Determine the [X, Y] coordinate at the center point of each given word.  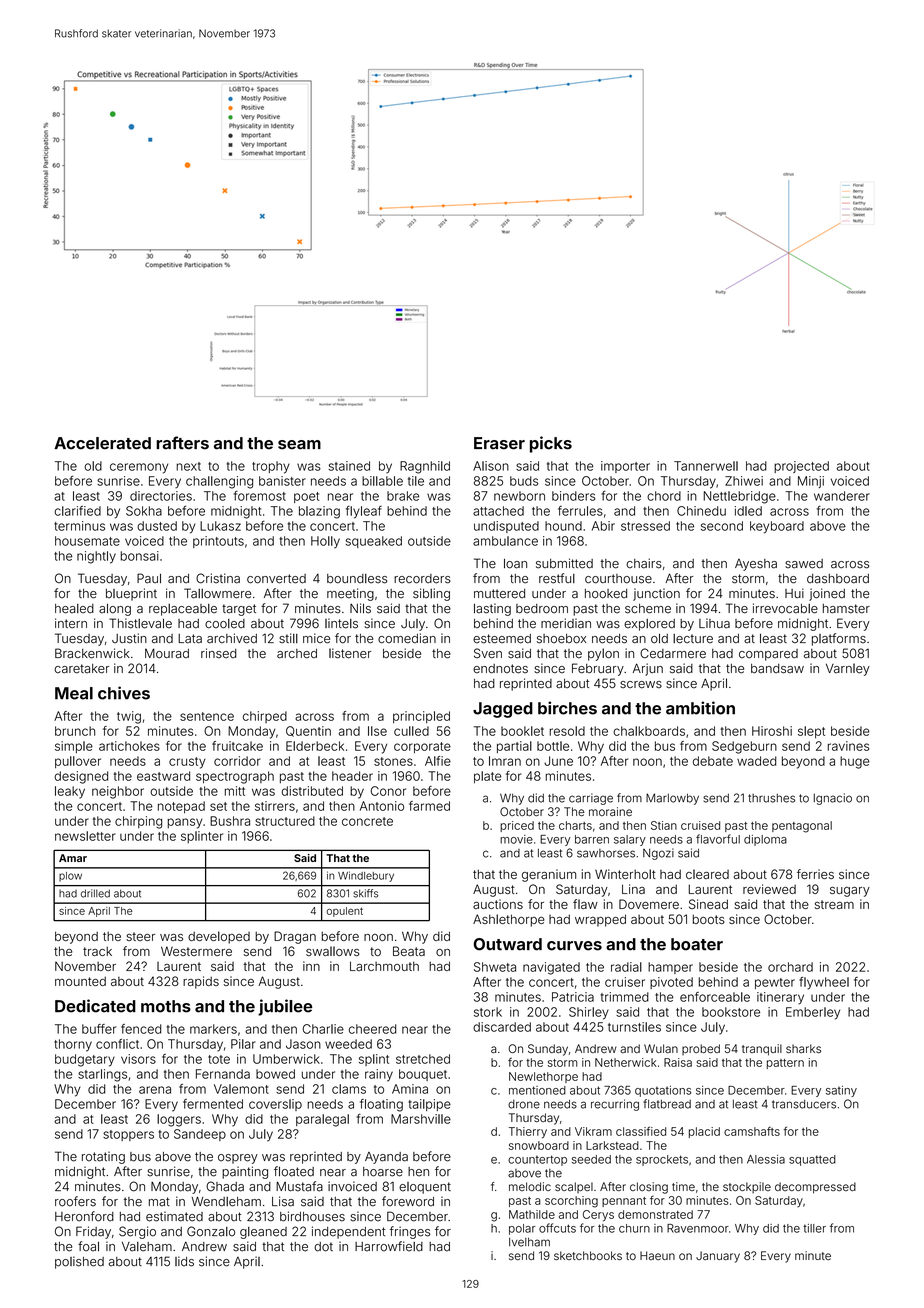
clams [349, 1089]
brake [403, 496]
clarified [77, 510]
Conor [388, 791]
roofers [75, 1201]
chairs [644, 563]
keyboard [777, 527]
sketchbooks [588, 1255]
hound [563, 526]
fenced [141, 1029]
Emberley [813, 1013]
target [239, 610]
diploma [765, 840]
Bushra [230, 821]
